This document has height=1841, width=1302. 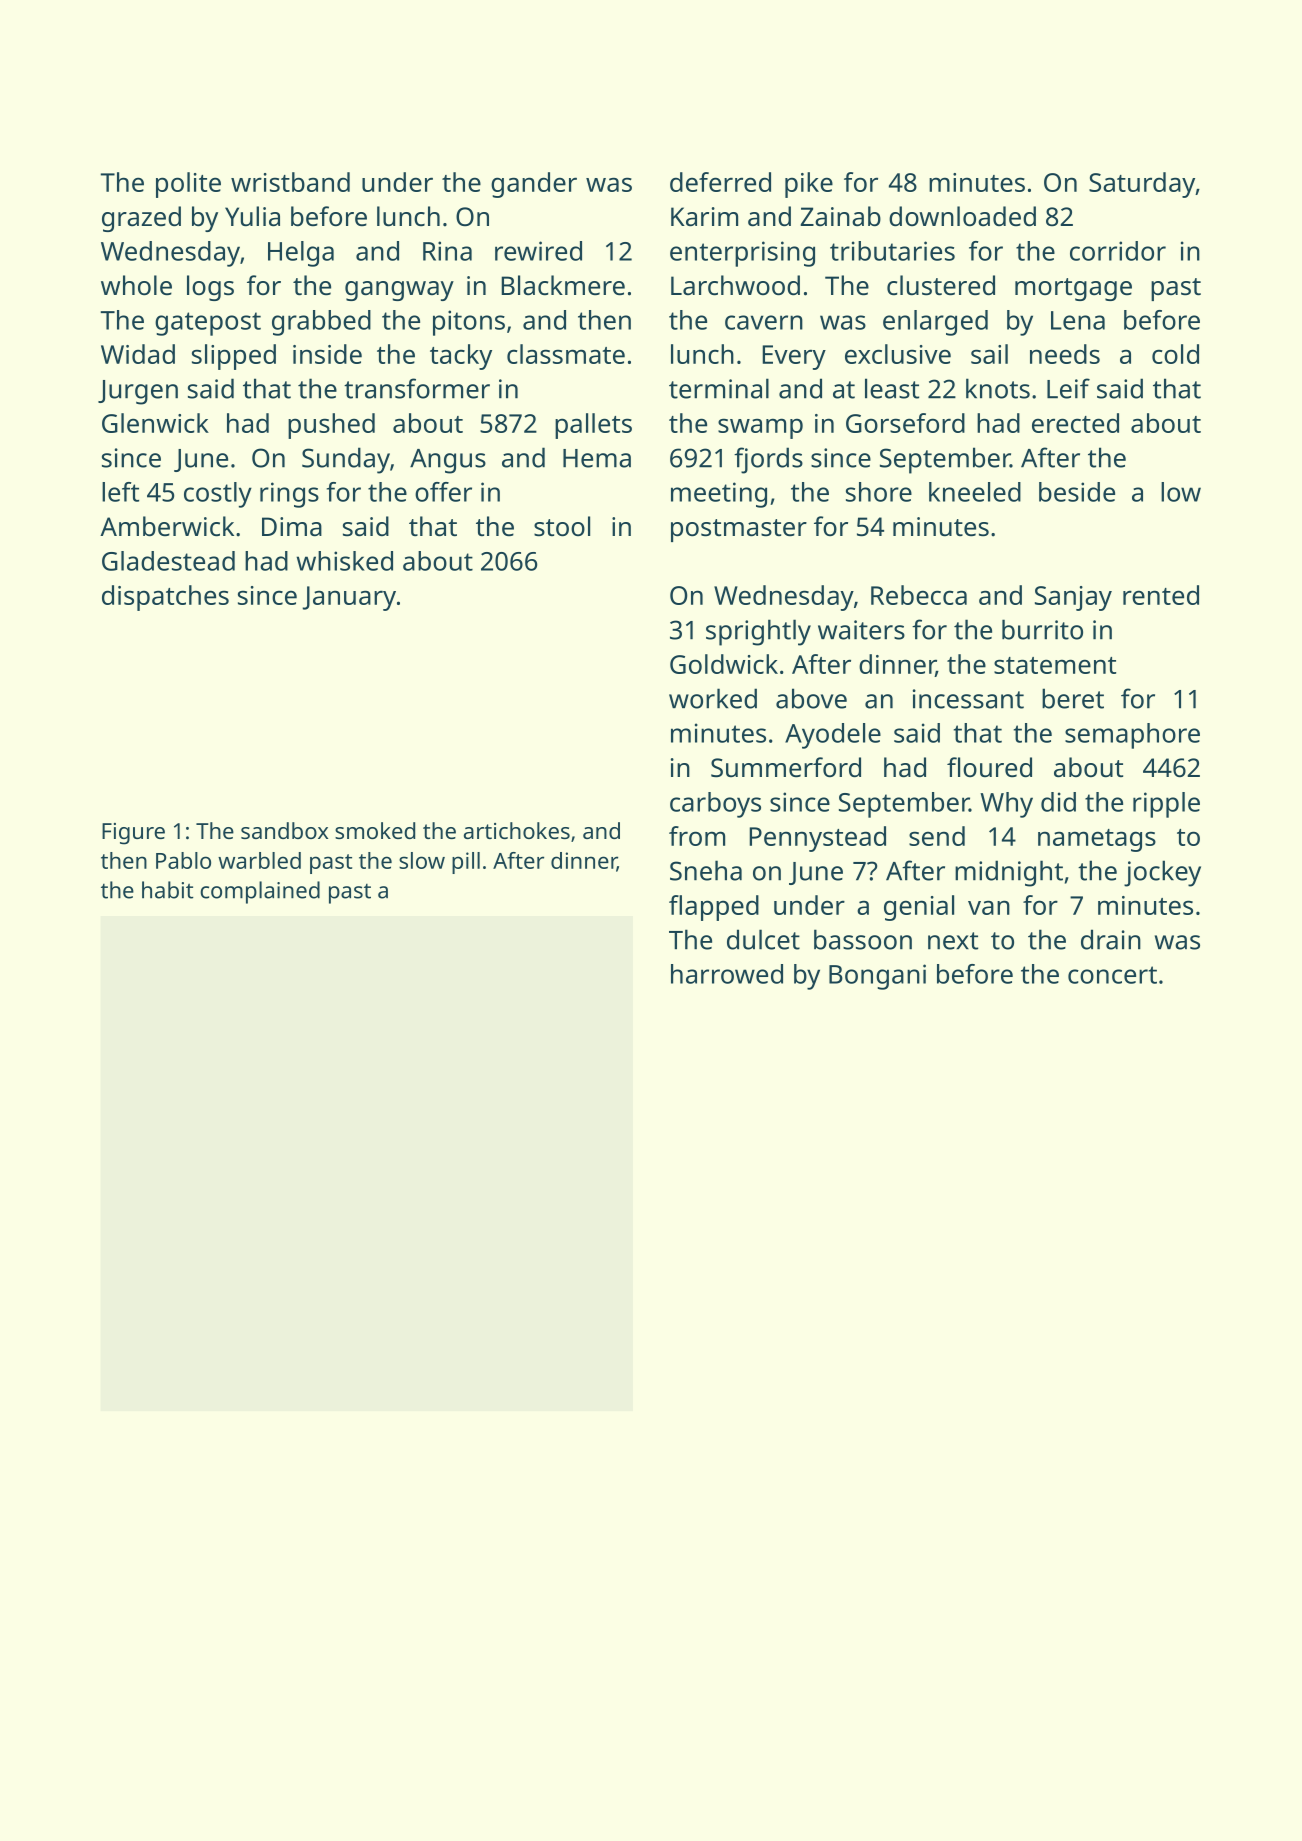 What do you see at coordinates (534, 185) in the document?
I see `gander` at bounding box center [534, 185].
